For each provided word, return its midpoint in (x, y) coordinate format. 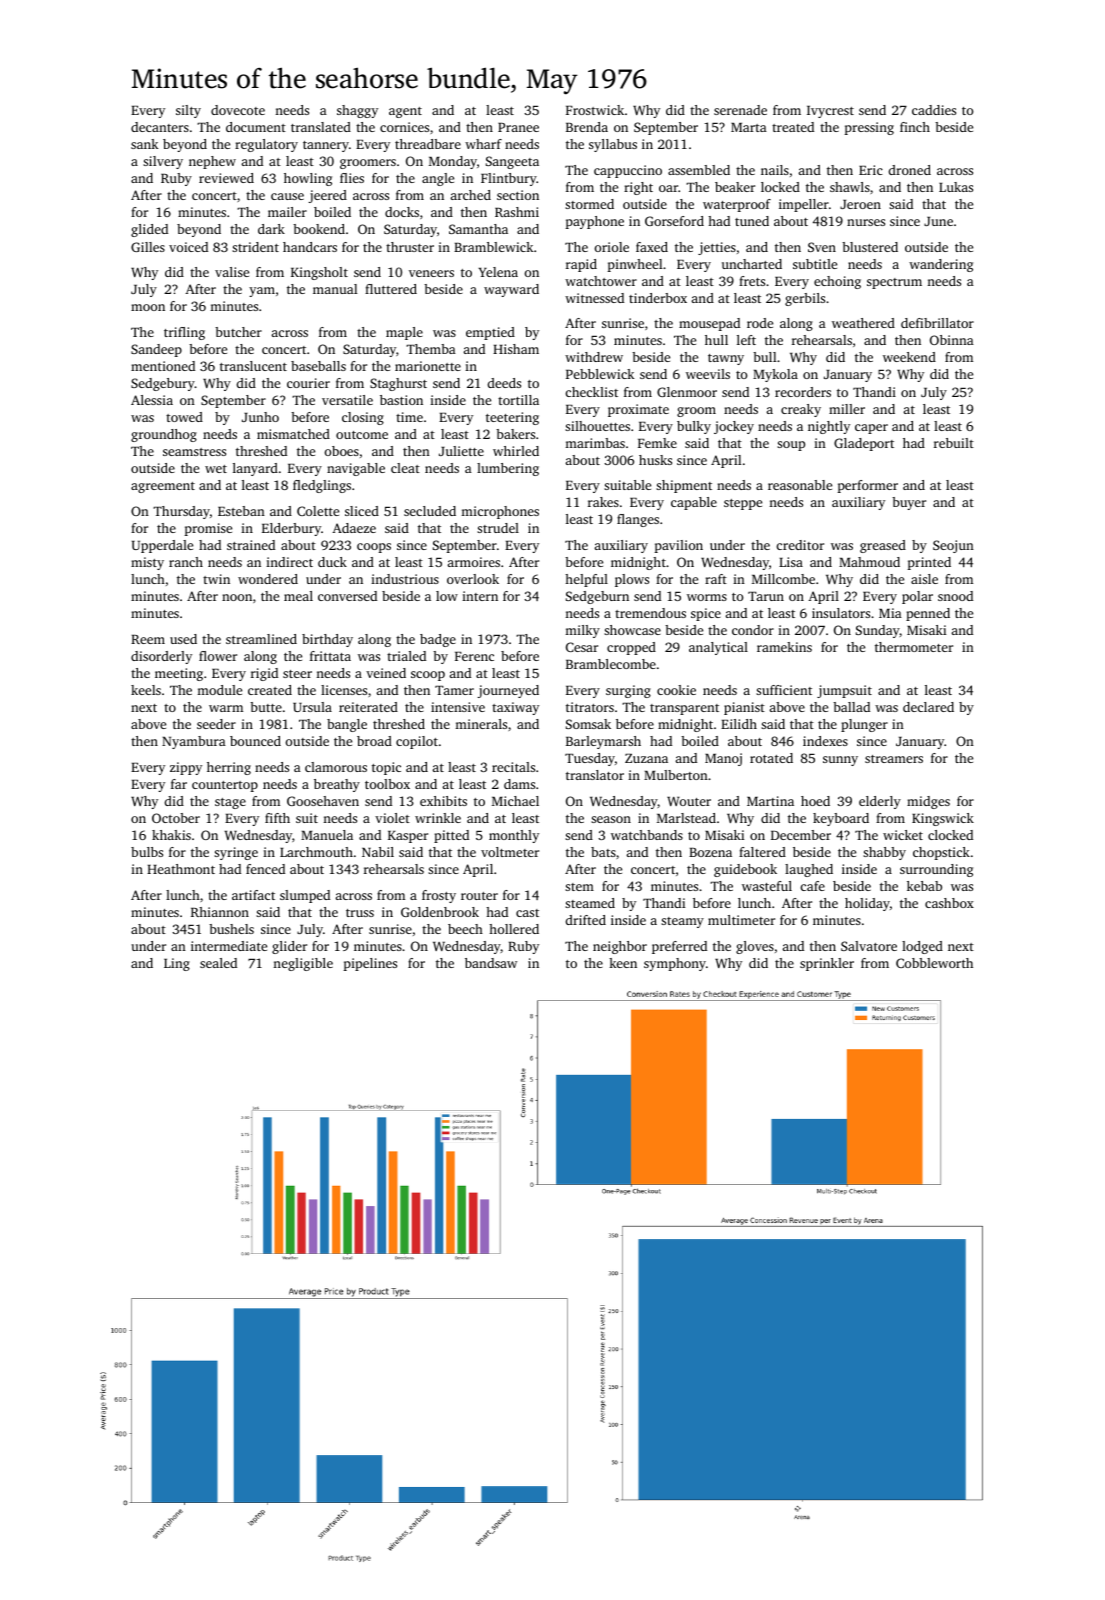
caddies (934, 110)
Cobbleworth (934, 963)
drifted (586, 920)
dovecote (238, 110)
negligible (303, 964)
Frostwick (595, 110)
